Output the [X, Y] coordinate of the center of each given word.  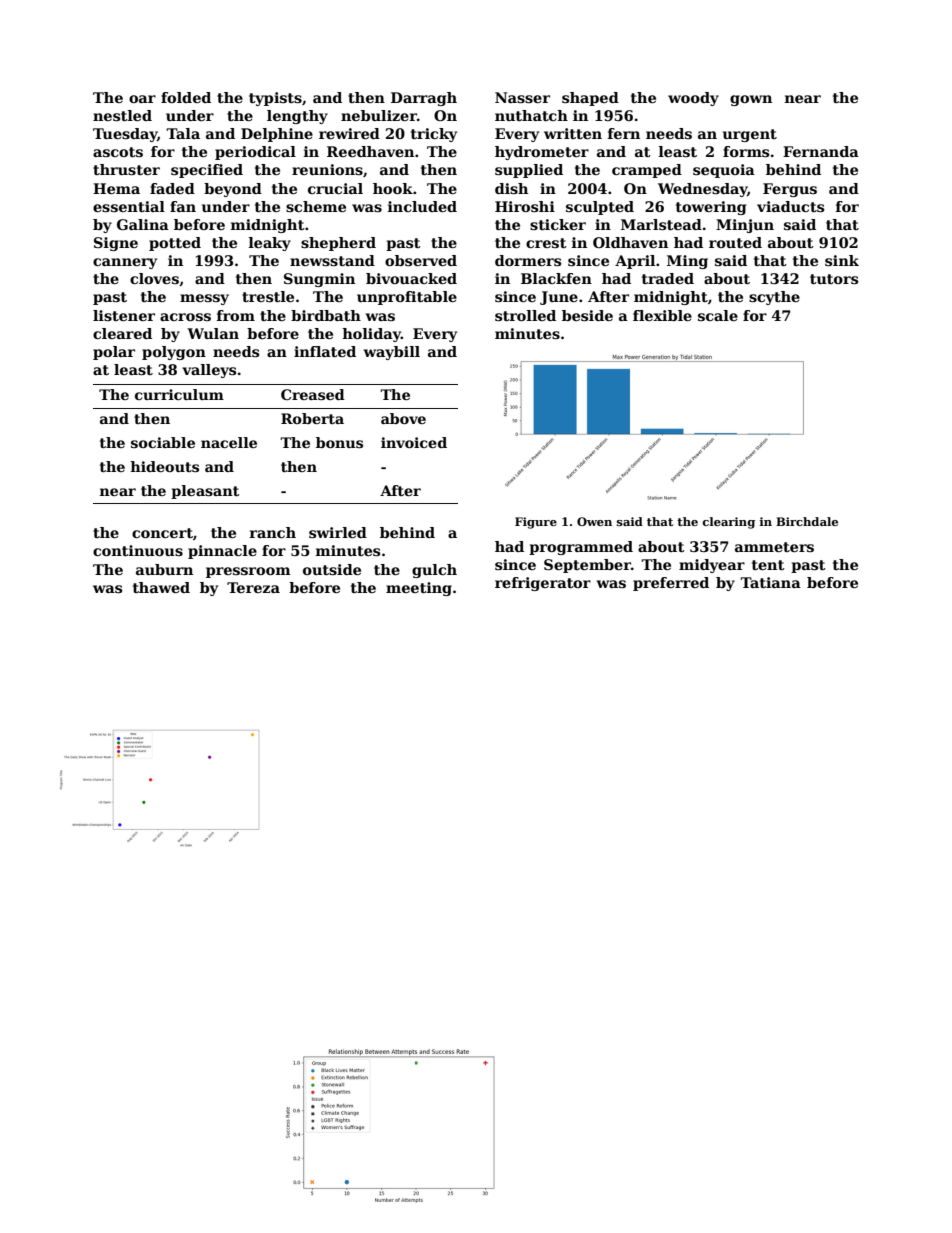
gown [751, 100]
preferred [671, 584]
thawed [161, 587]
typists [275, 99]
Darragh [424, 99]
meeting [419, 589]
